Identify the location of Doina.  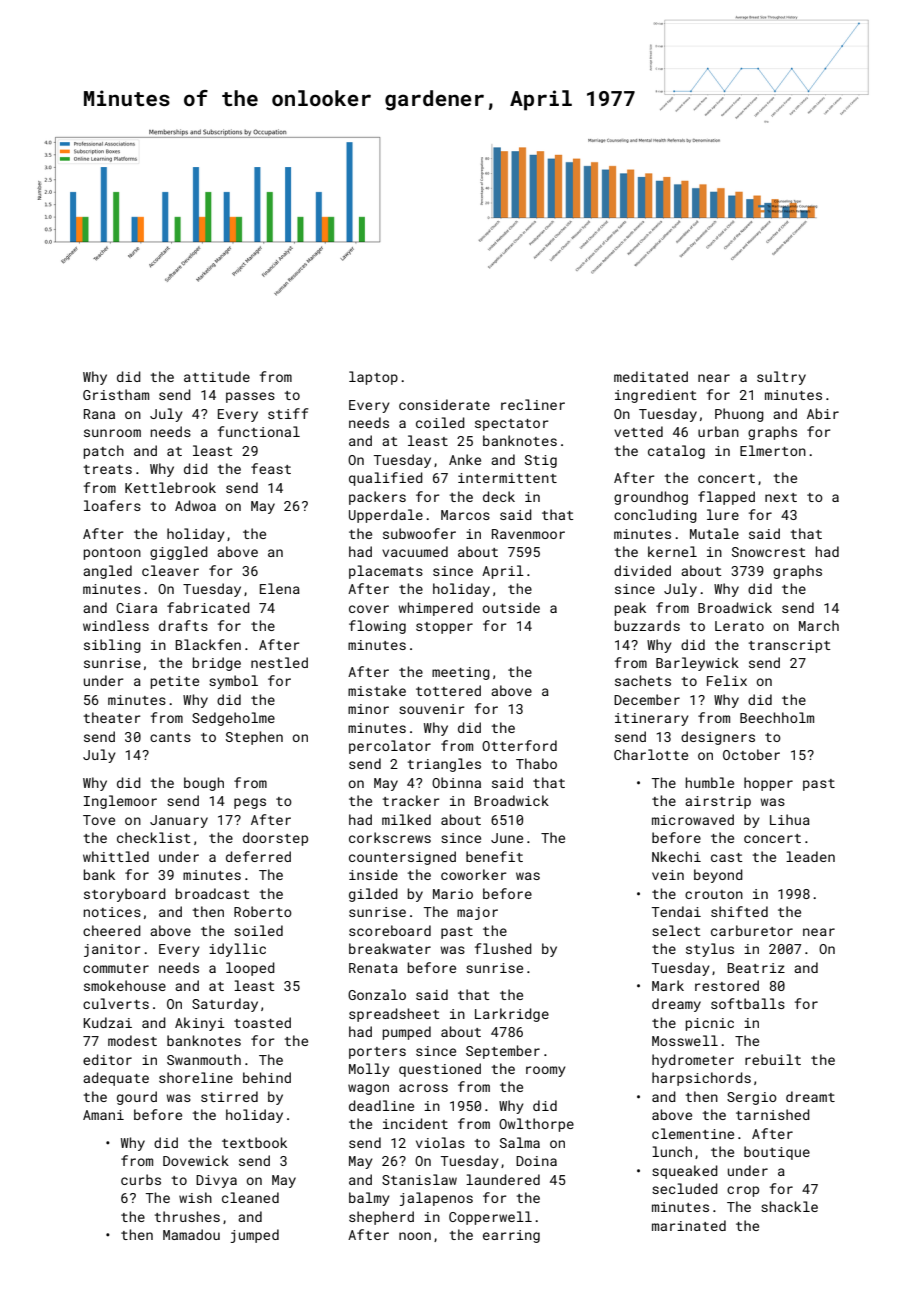
(536, 1161).
